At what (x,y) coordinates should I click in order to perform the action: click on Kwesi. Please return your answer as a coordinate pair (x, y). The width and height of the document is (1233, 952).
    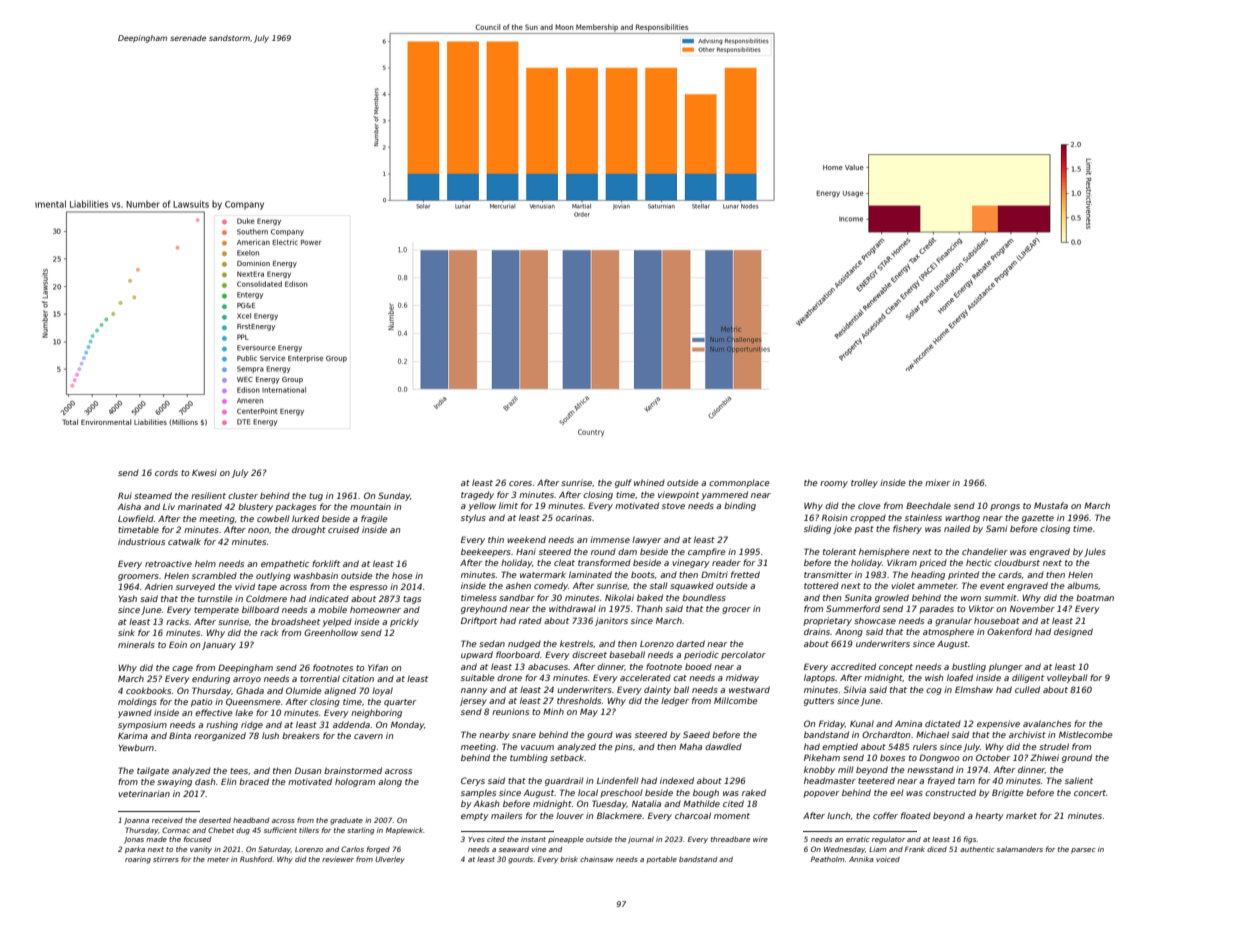
    Looking at the image, I should click on (204, 472).
